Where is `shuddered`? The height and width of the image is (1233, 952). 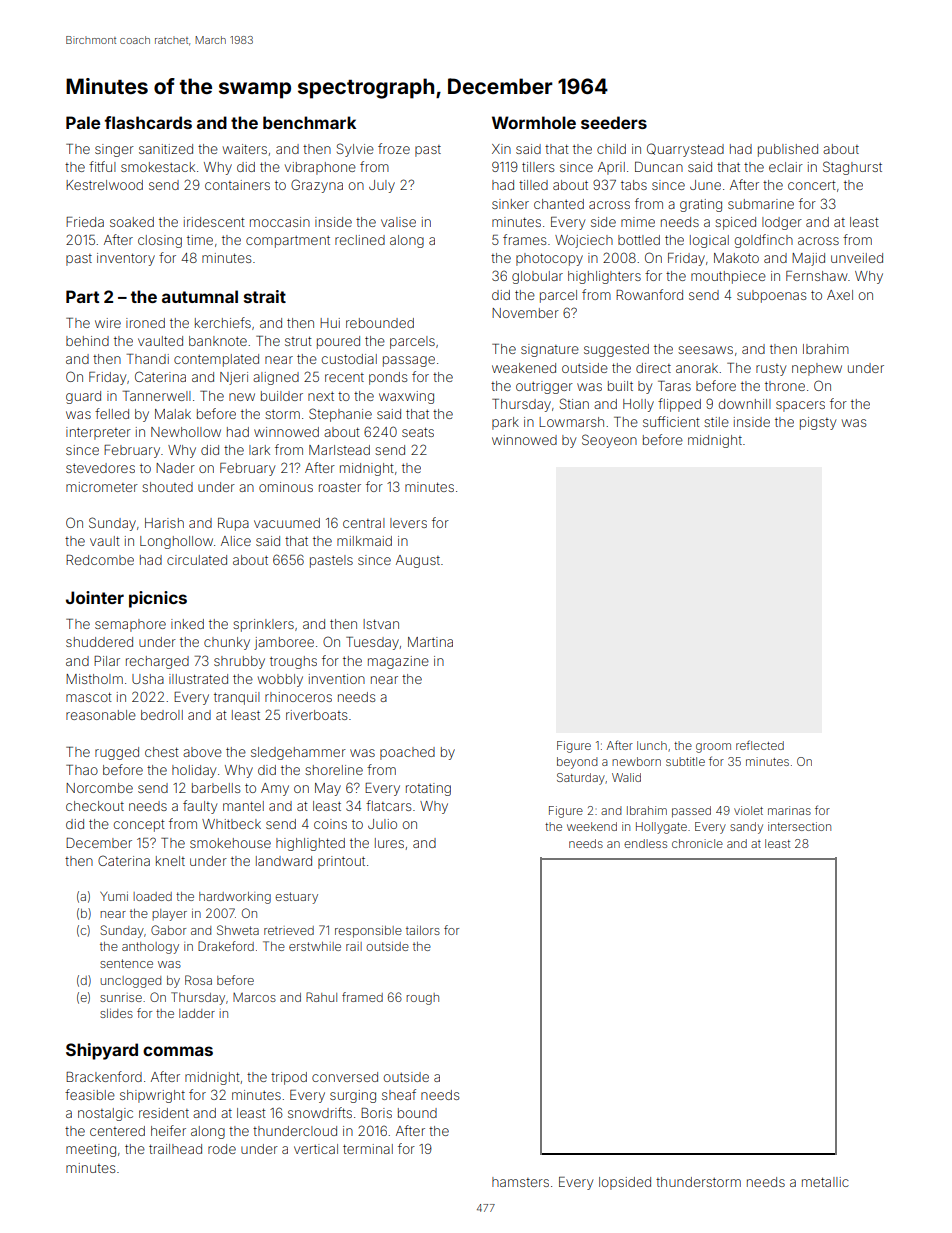 shuddered is located at coordinates (99, 642).
